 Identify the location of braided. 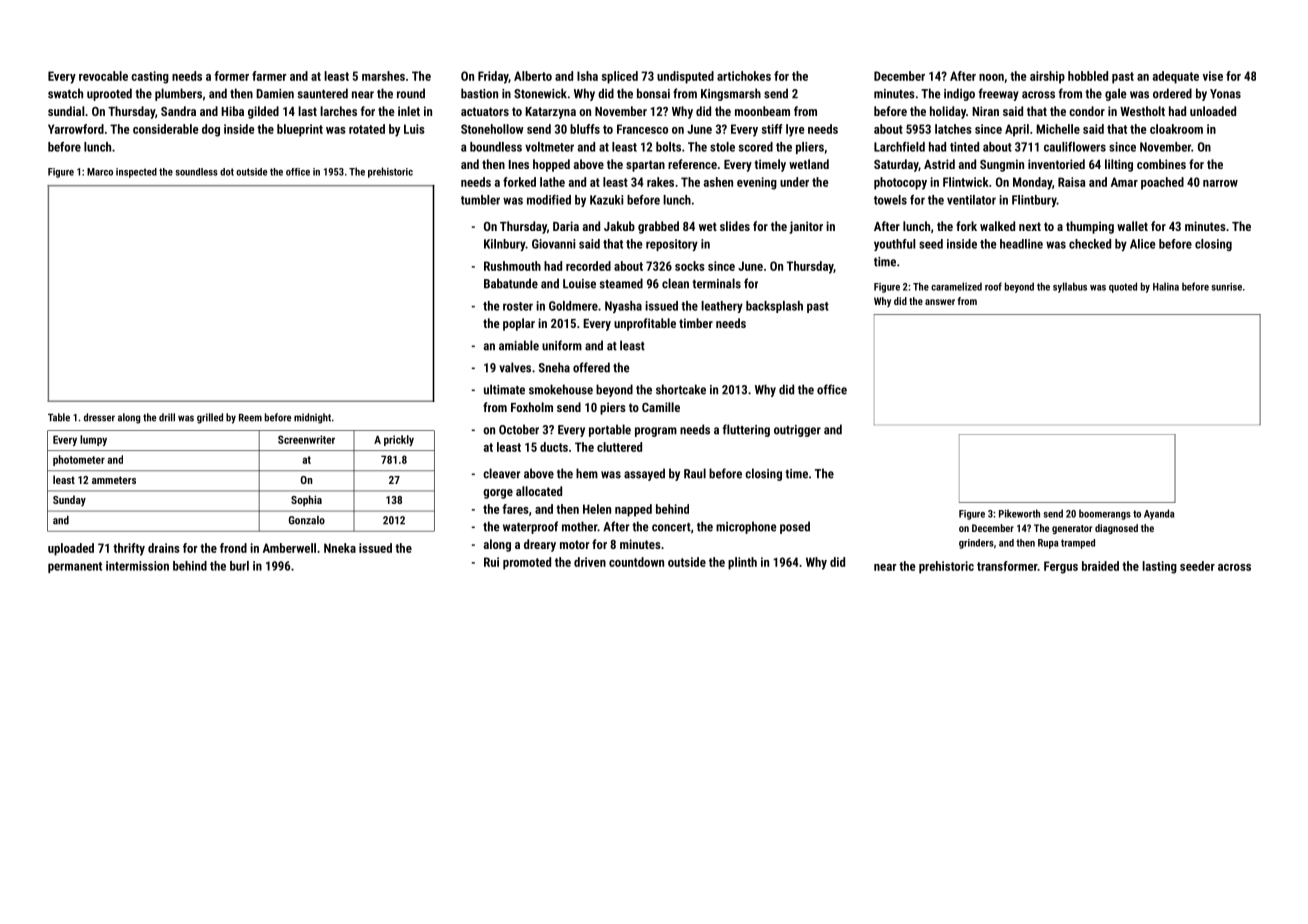
(1100, 566).
